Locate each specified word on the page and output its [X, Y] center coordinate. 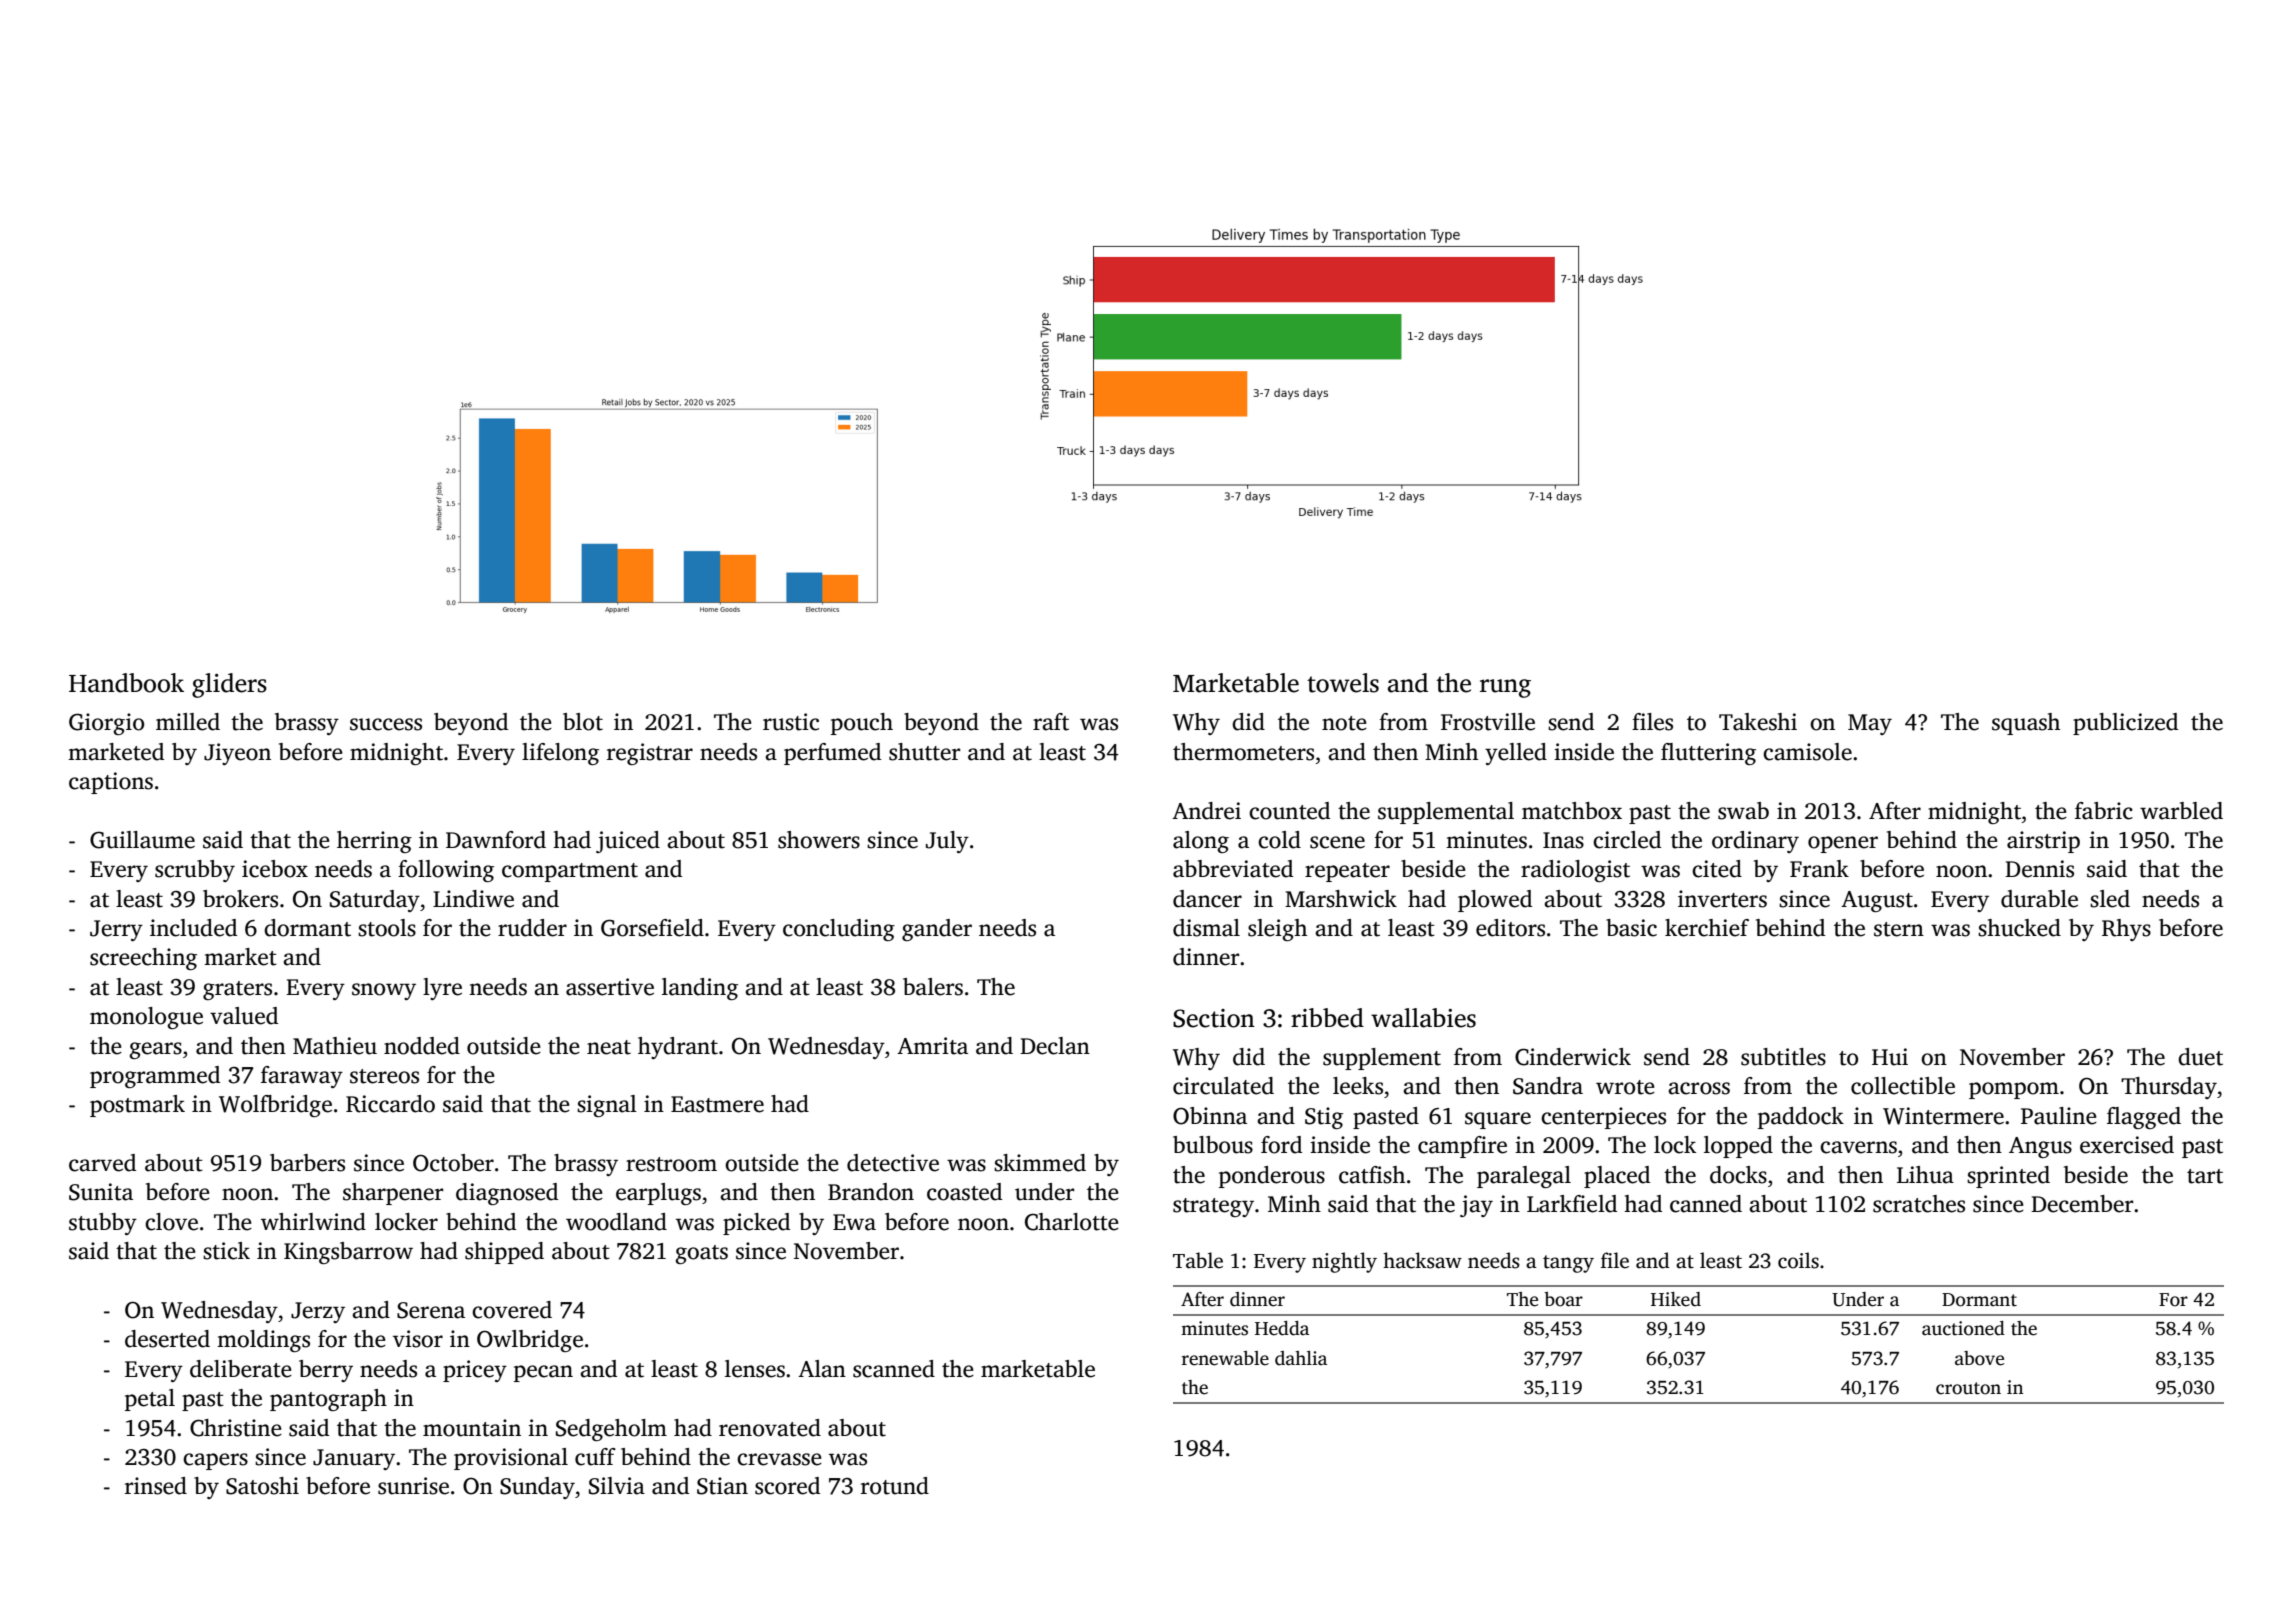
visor [418, 1339]
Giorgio [106, 724]
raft [1051, 722]
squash [2026, 724]
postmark [137, 1106]
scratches [1919, 1204]
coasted [964, 1192]
